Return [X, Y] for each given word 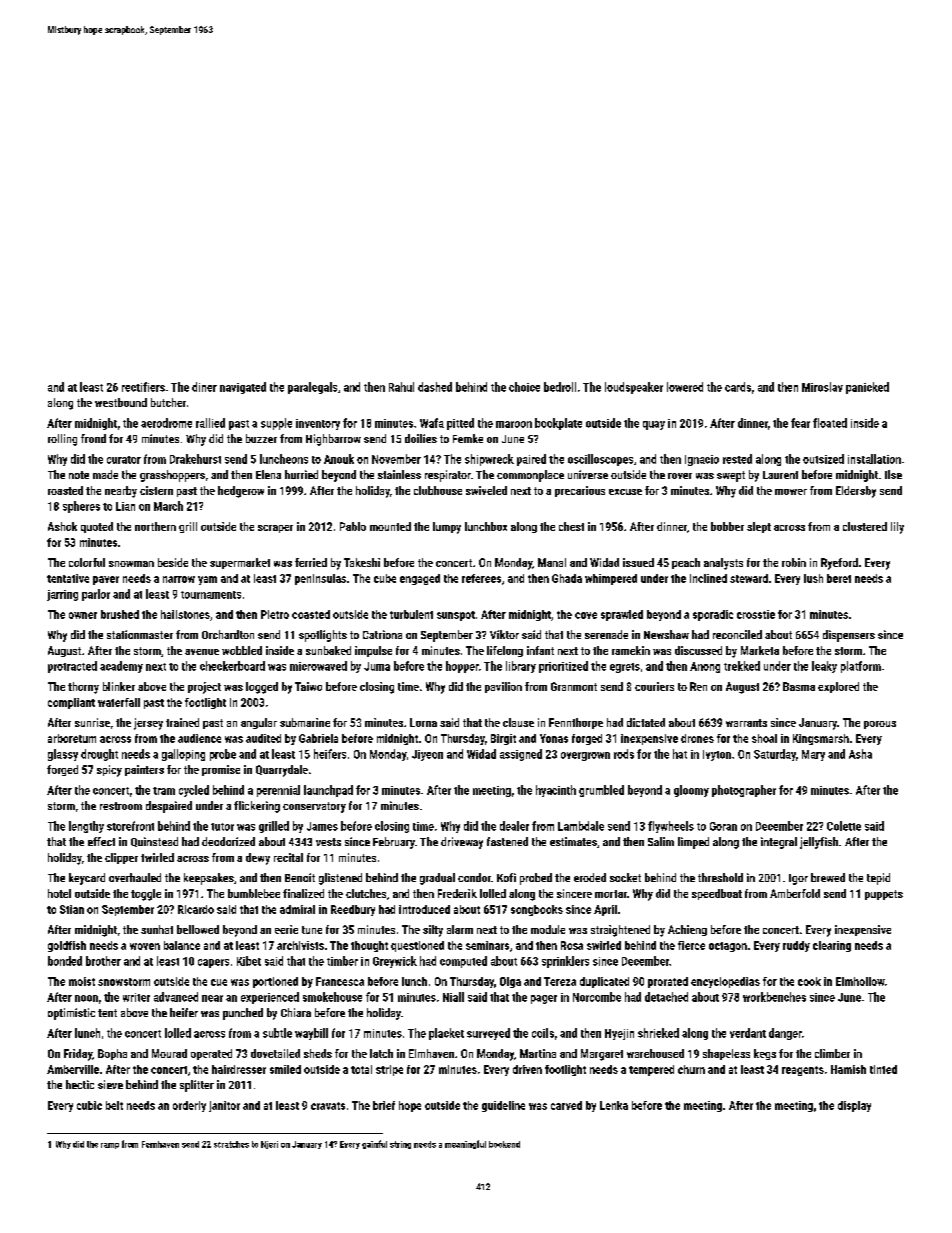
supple [276, 424]
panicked [867, 388]
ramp [110, 1146]
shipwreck [489, 460]
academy [121, 667]
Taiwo [308, 686]
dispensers [849, 636]
